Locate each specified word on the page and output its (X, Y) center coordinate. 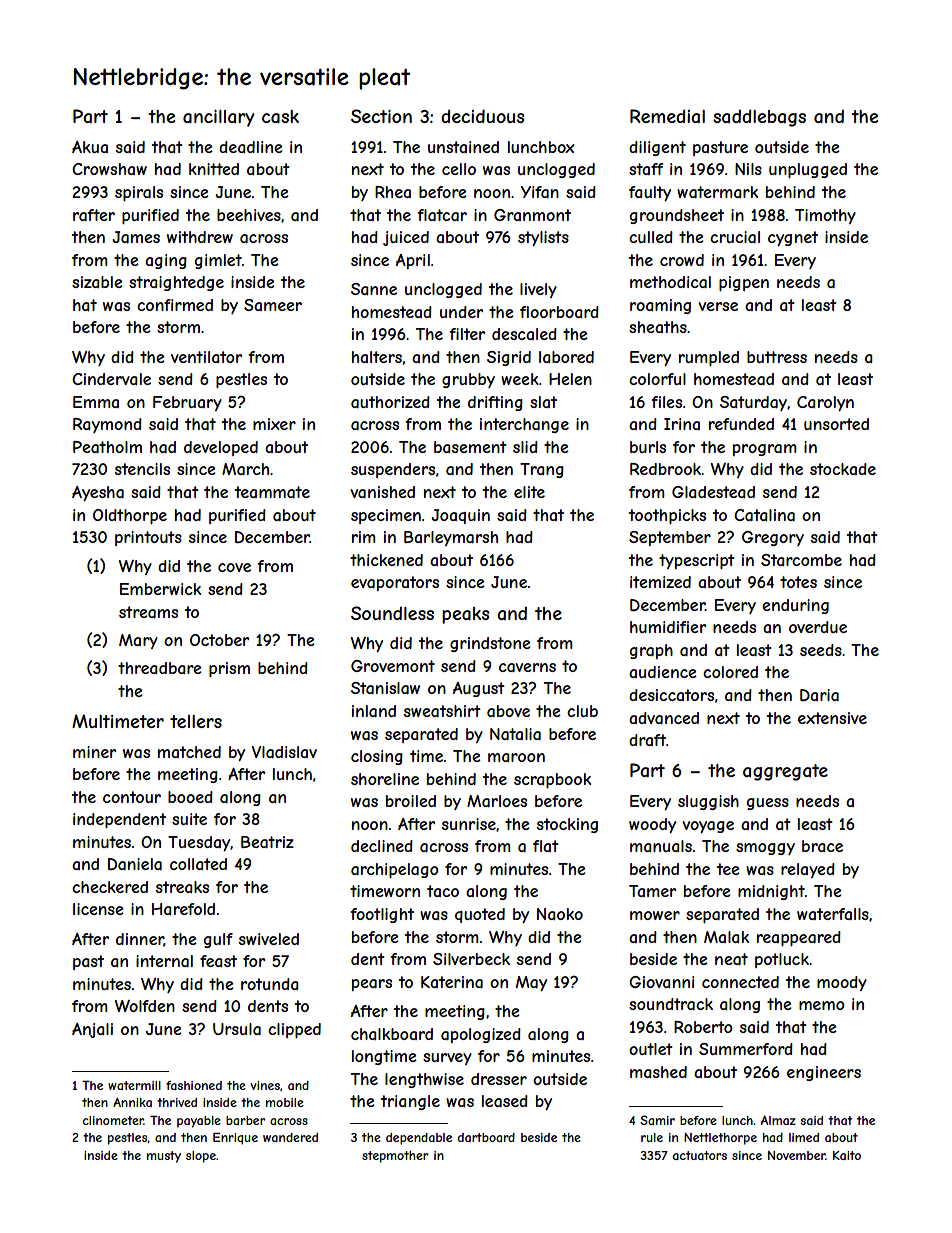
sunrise (469, 824)
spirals (139, 193)
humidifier (668, 627)
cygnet (793, 238)
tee (728, 869)
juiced (406, 238)
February (187, 403)
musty (164, 1157)
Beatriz (267, 842)
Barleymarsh (451, 538)
